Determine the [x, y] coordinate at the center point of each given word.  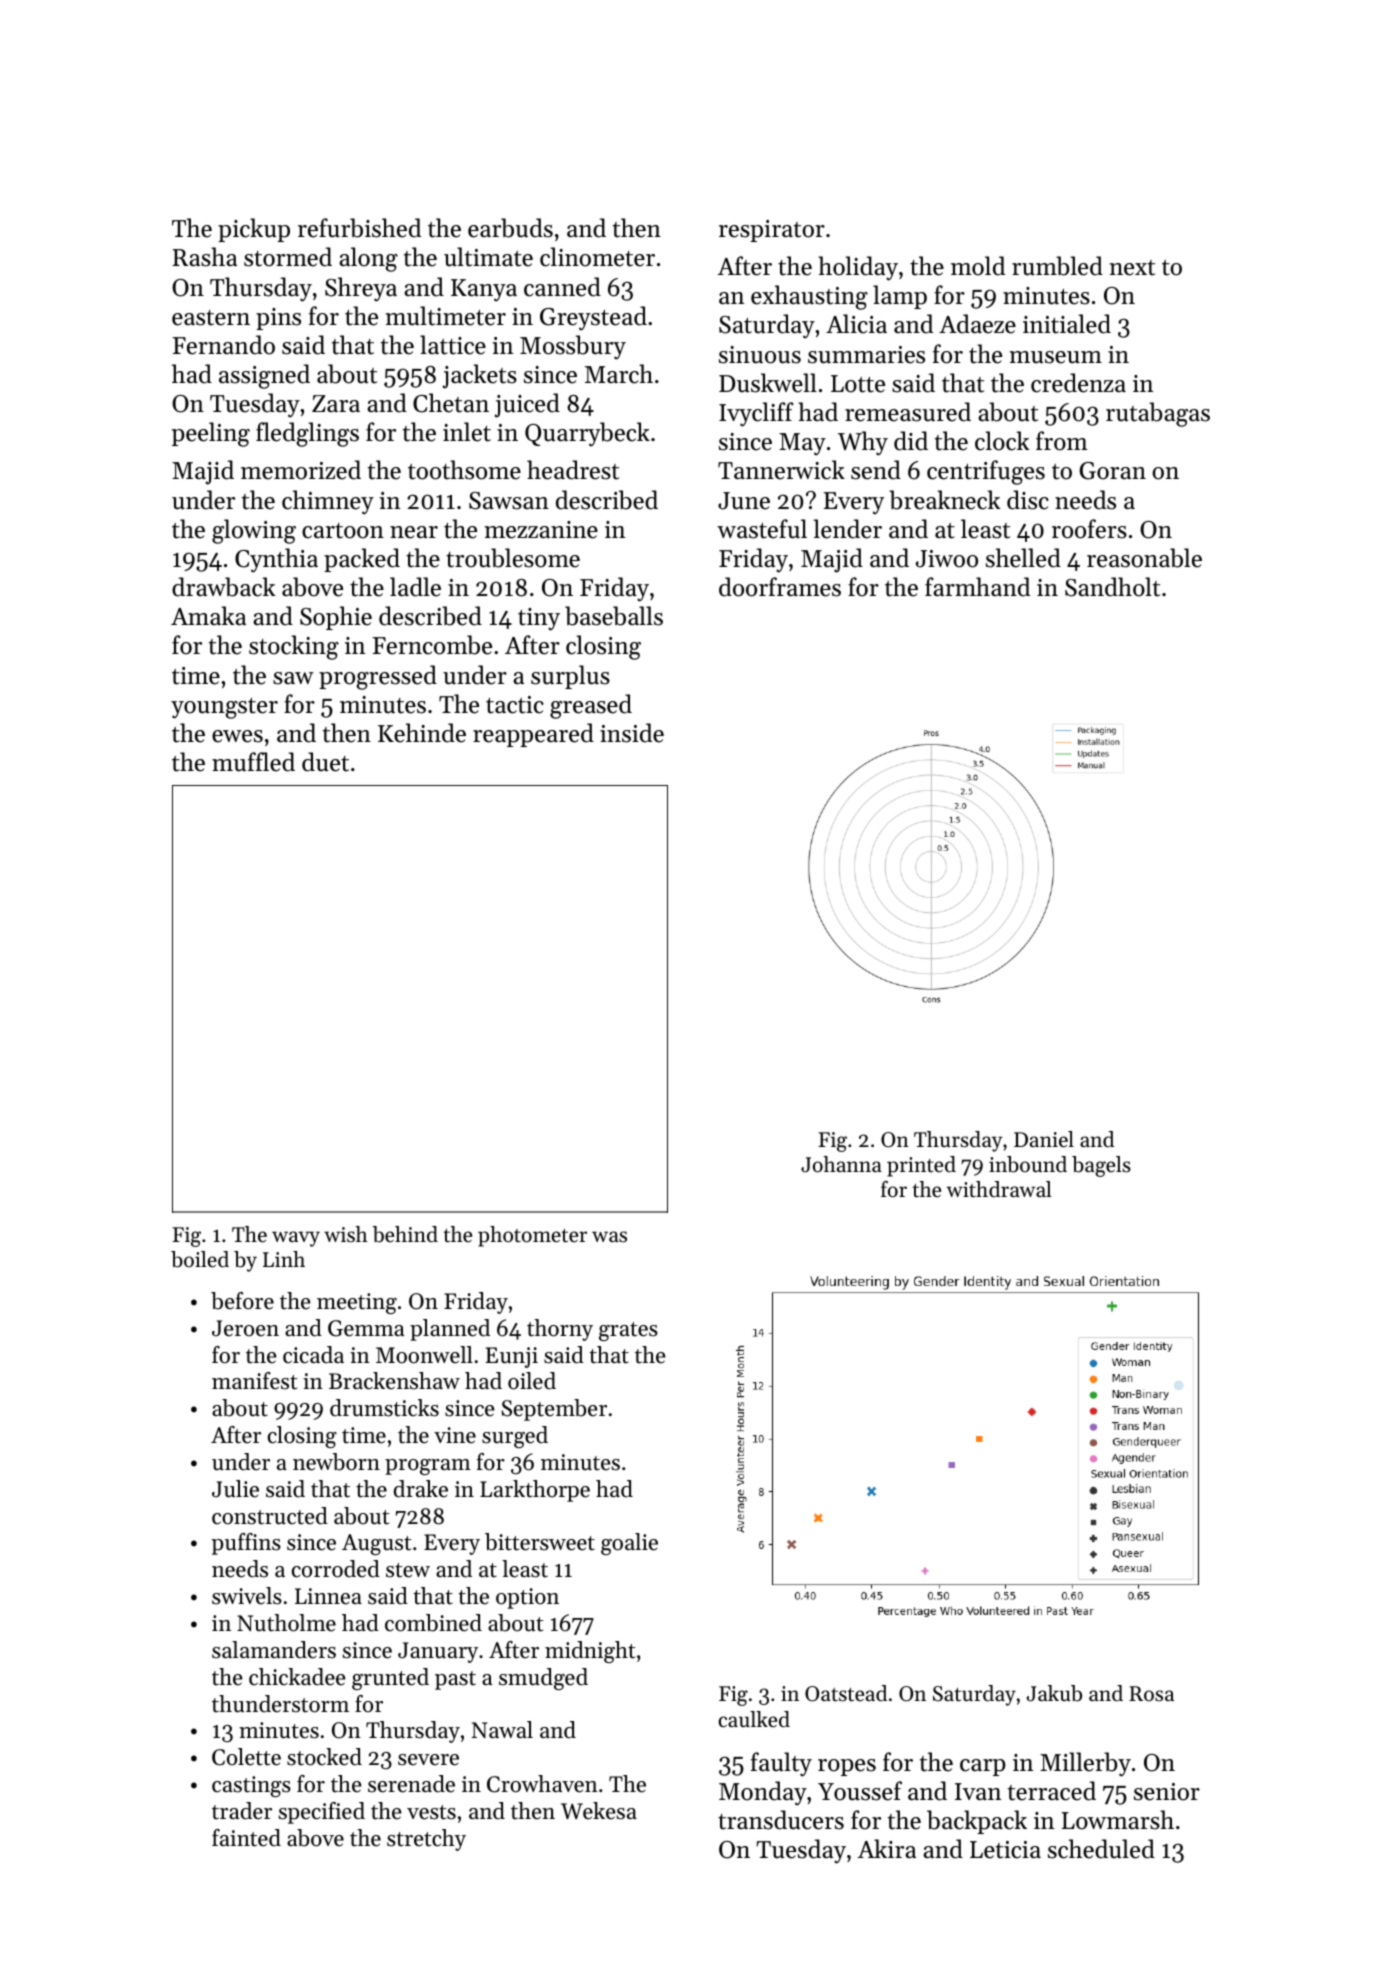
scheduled [1101, 1849]
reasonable [1144, 558]
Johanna [841, 1164]
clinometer [597, 257]
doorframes [780, 587]
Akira [887, 1848]
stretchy [426, 1840]
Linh [284, 1259]
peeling [211, 434]
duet [325, 762]
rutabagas [1158, 414]
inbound [1028, 1164]
